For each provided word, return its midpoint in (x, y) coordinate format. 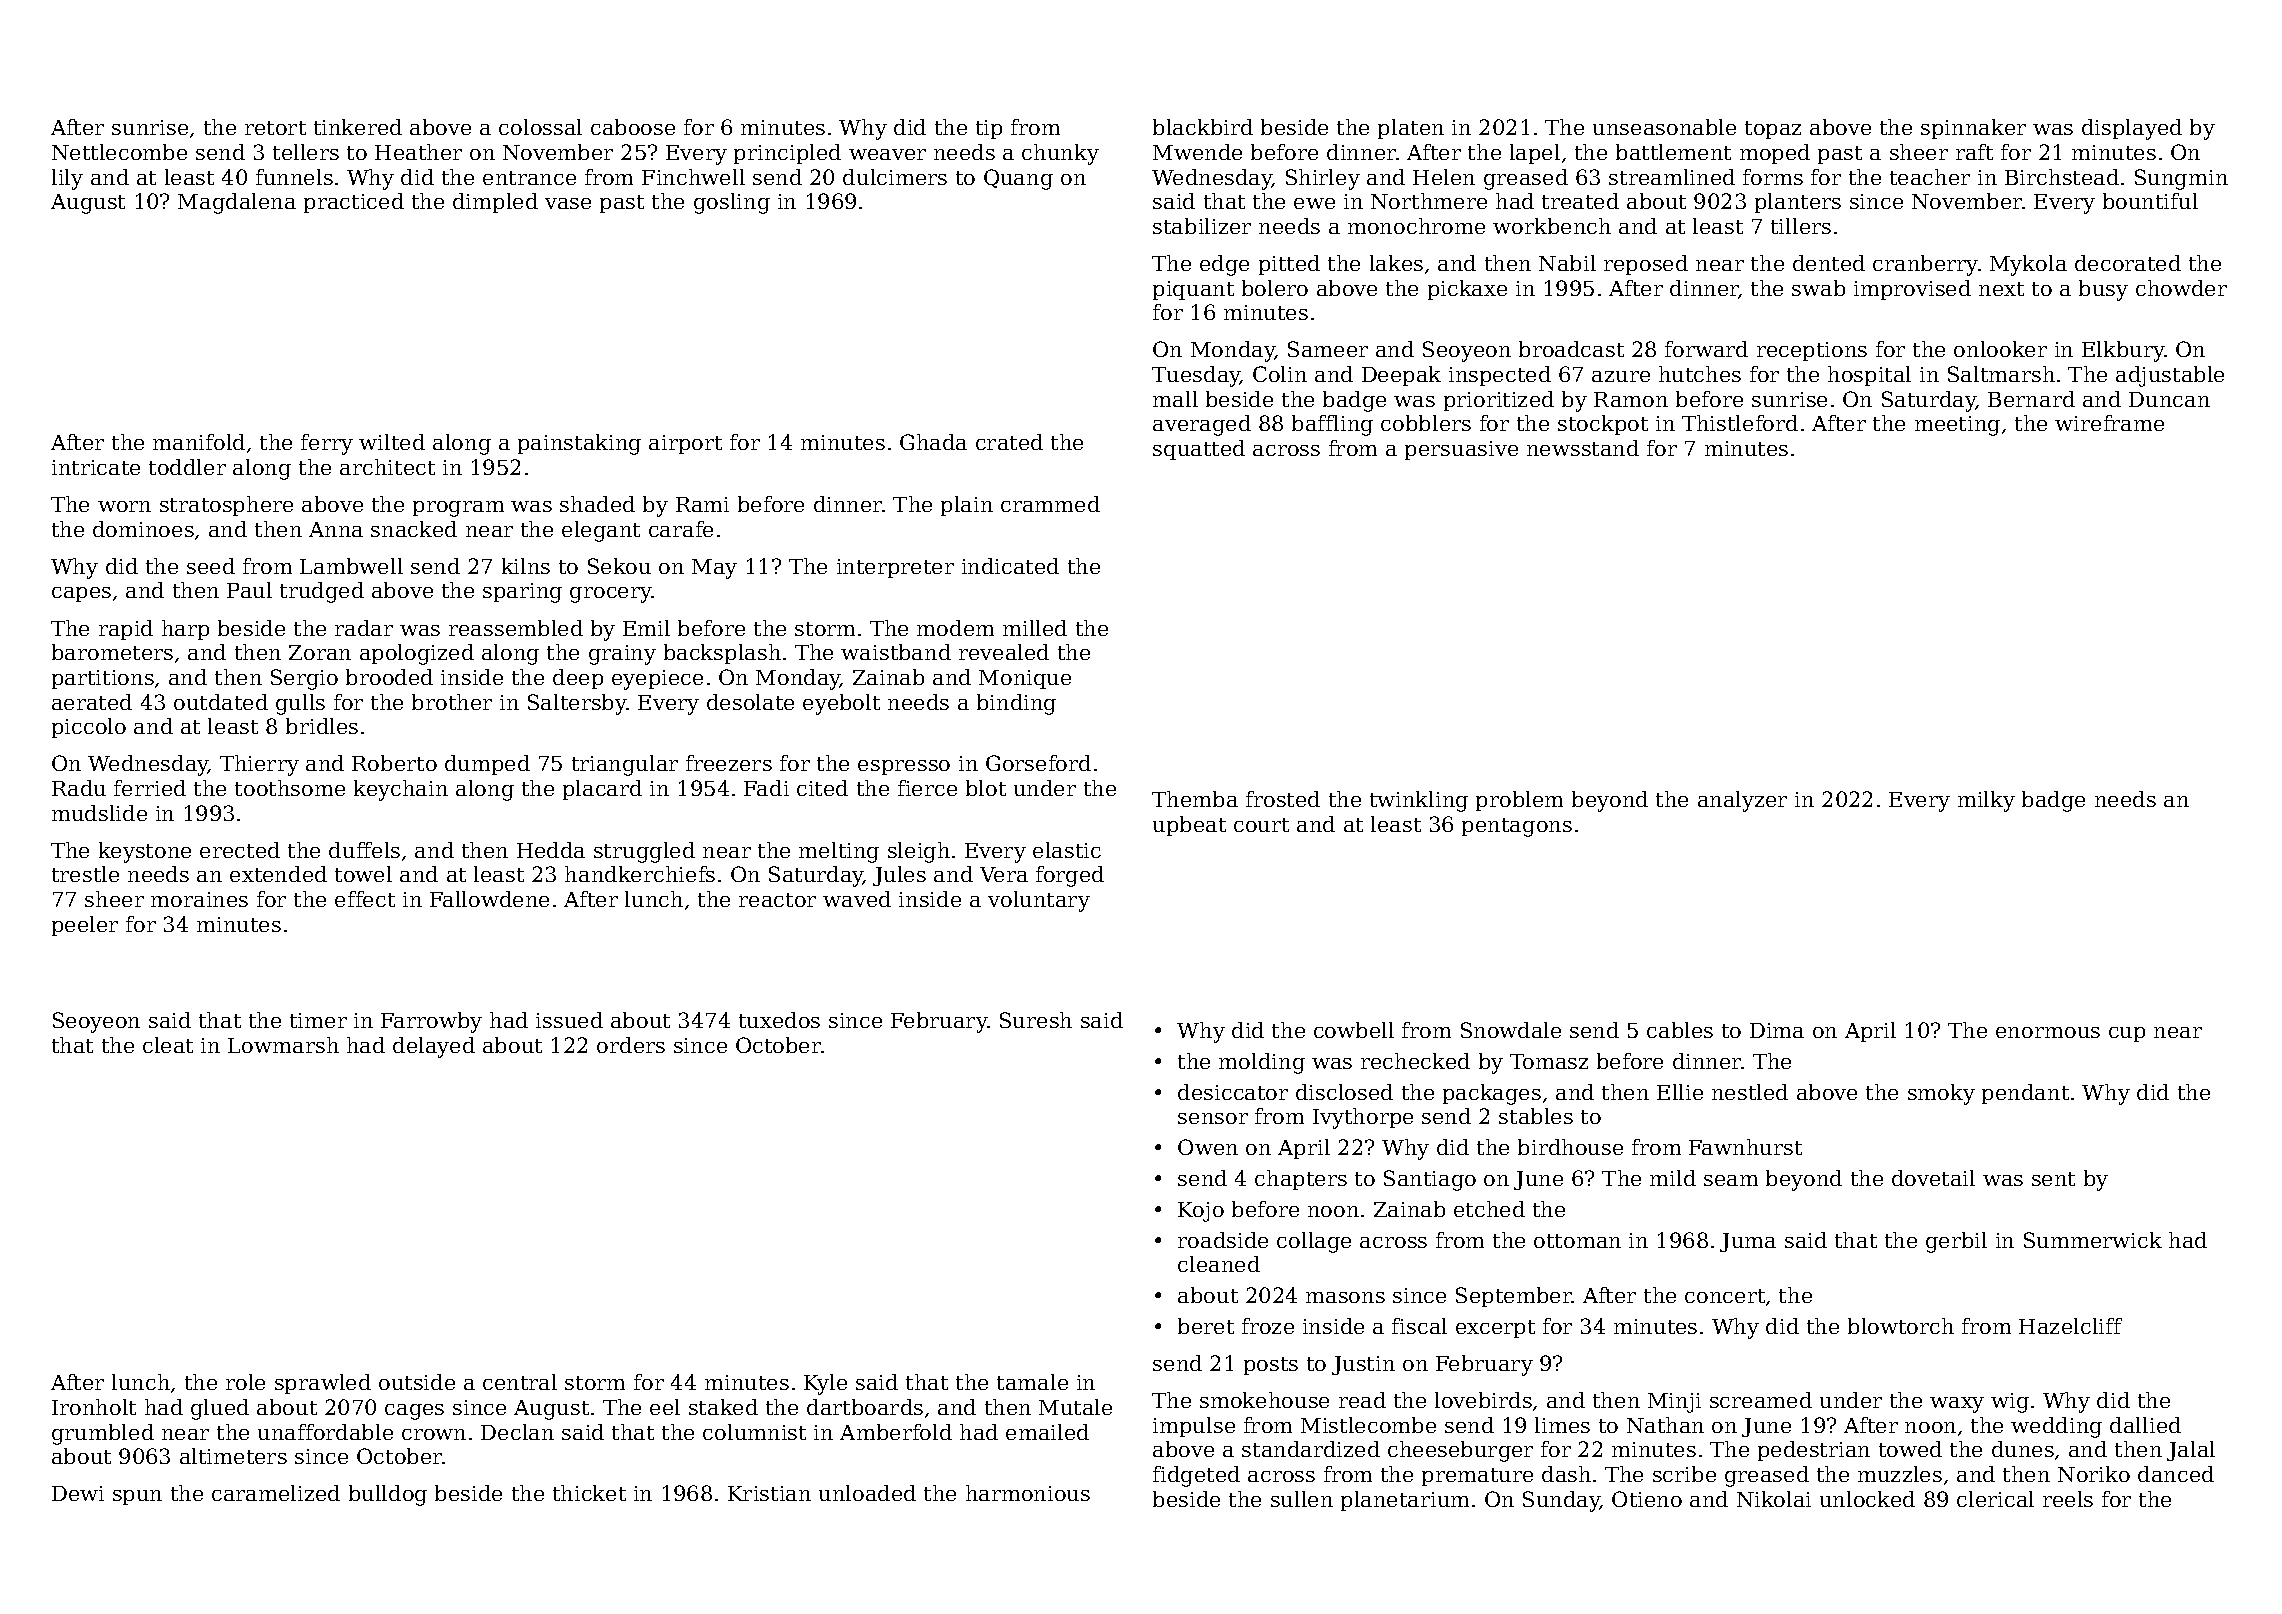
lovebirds (1483, 1400)
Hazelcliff (2070, 1326)
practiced (354, 203)
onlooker (2000, 349)
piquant (1193, 290)
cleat (168, 1045)
